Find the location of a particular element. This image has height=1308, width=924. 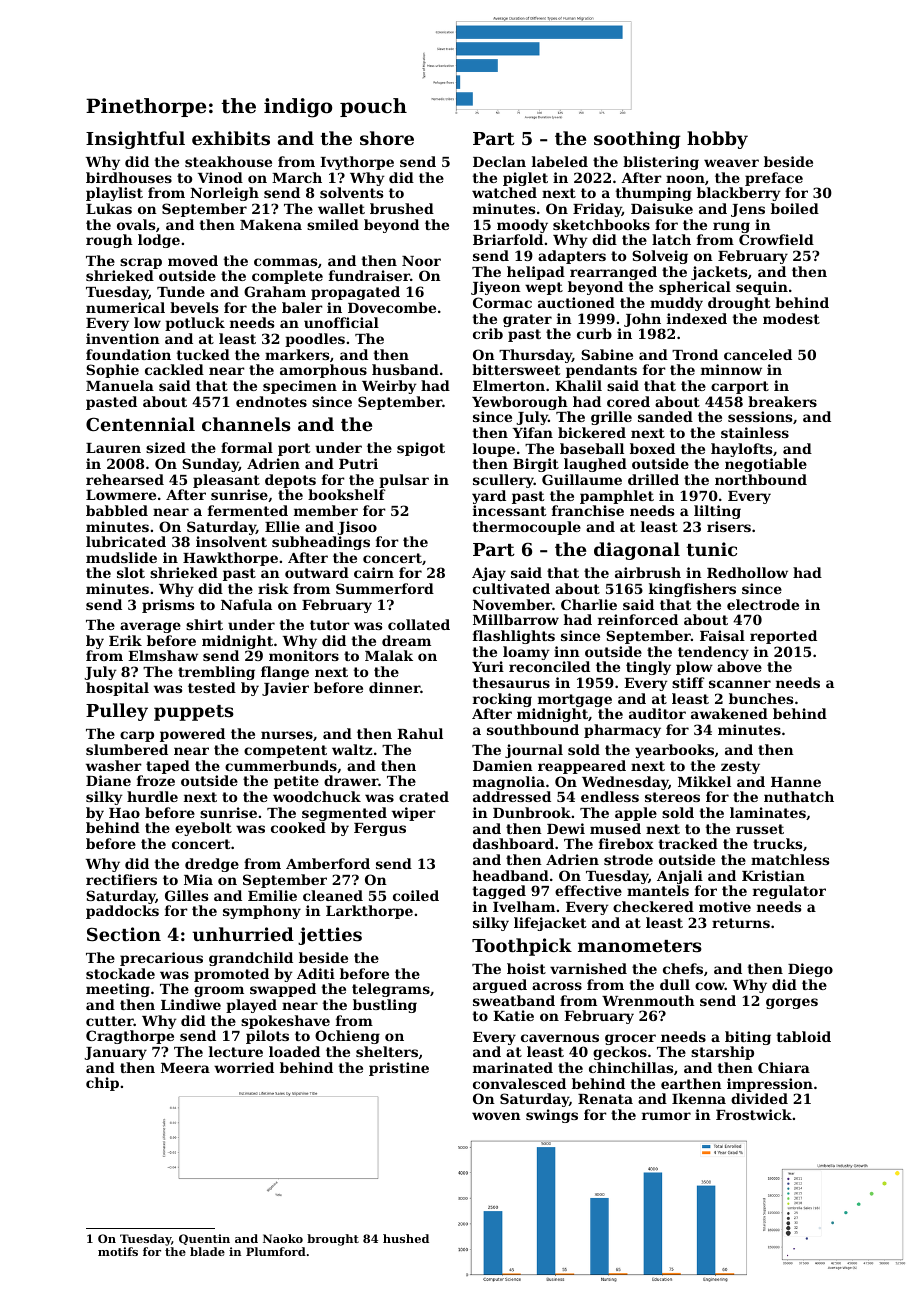

hushed is located at coordinates (406, 1238).
